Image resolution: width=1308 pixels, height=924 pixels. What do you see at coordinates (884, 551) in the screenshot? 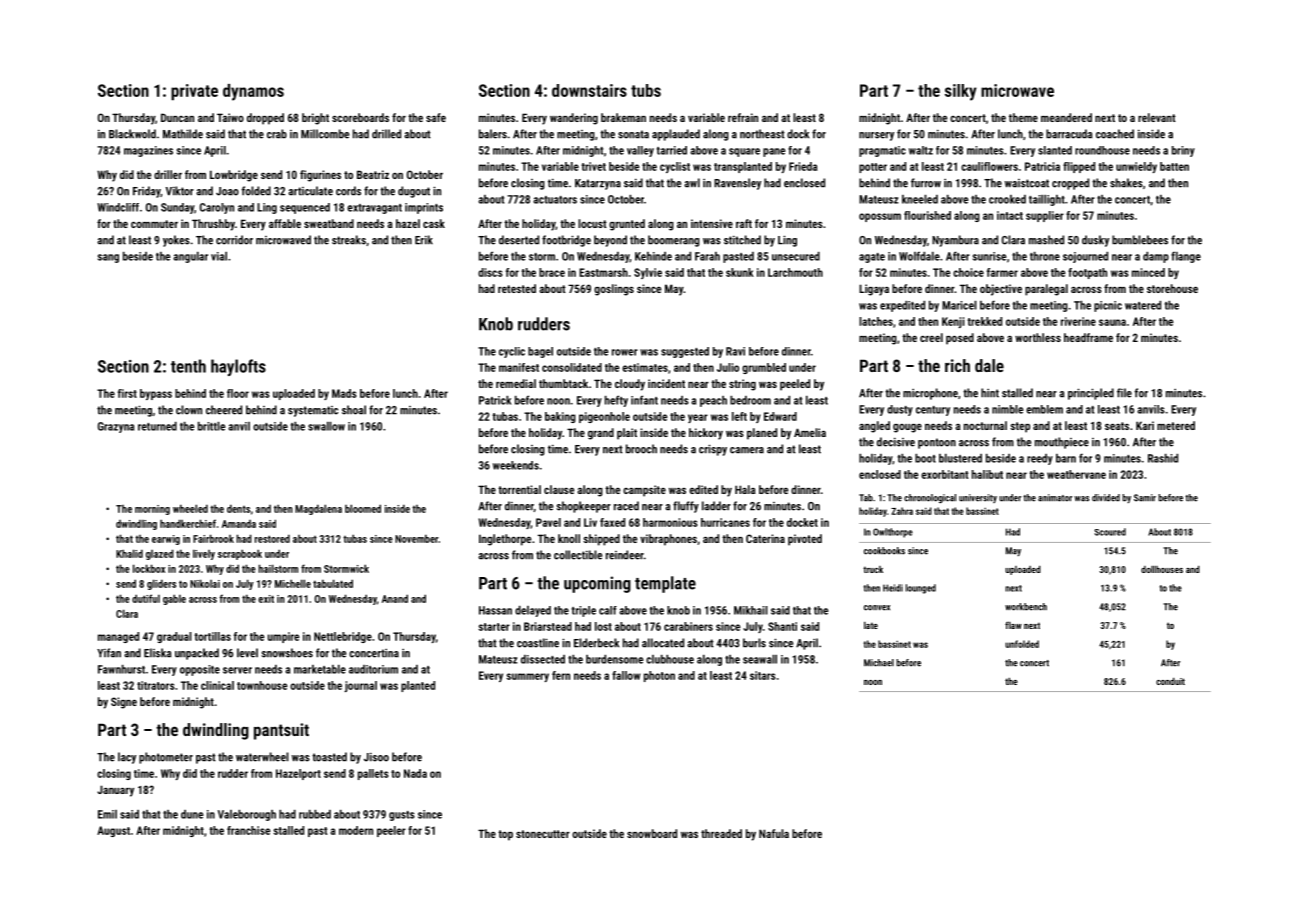
I see `cookbooks` at bounding box center [884, 551].
